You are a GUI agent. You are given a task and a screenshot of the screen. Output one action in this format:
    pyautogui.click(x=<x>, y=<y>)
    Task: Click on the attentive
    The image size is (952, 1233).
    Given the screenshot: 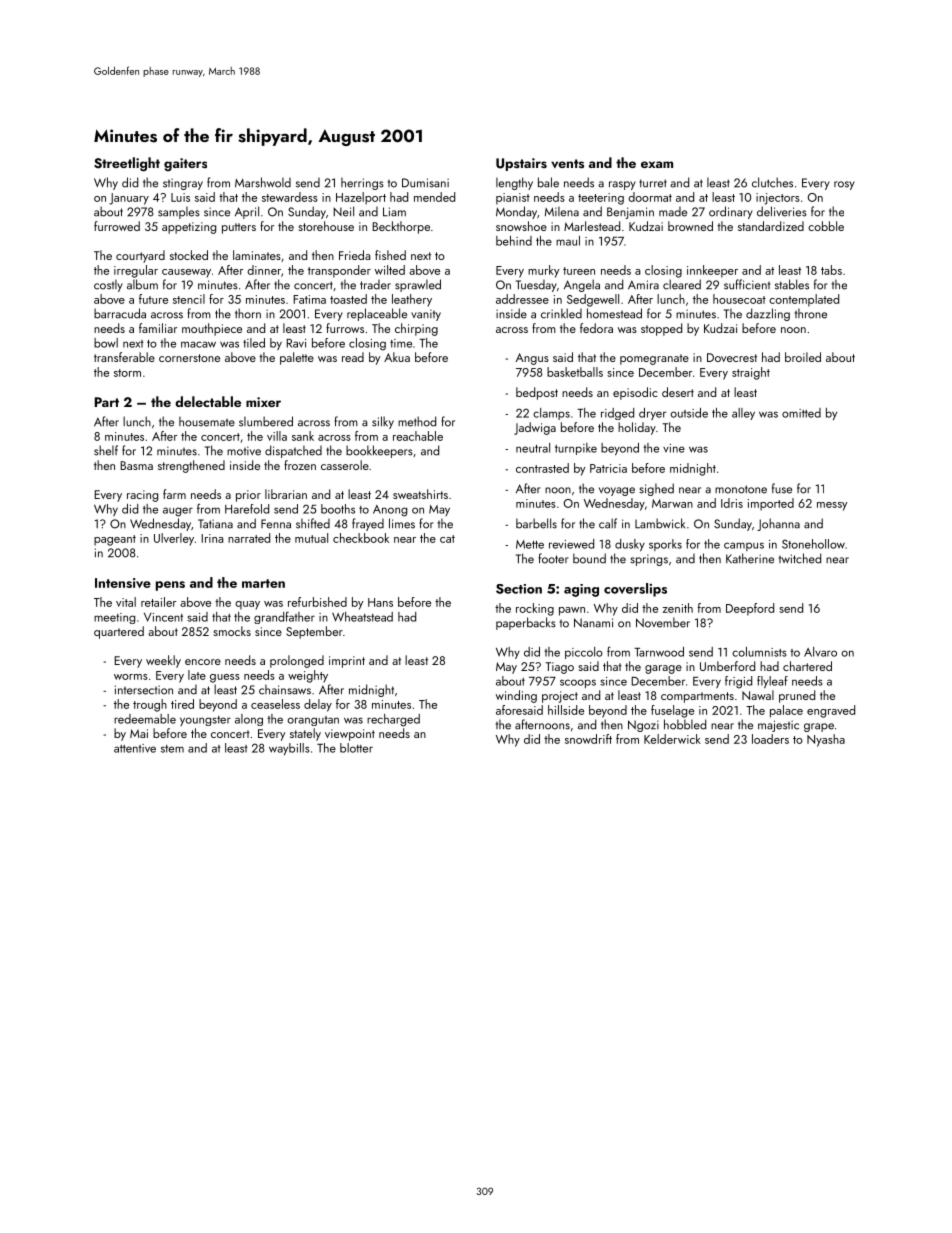 What is the action you would take?
    pyautogui.click(x=135, y=748)
